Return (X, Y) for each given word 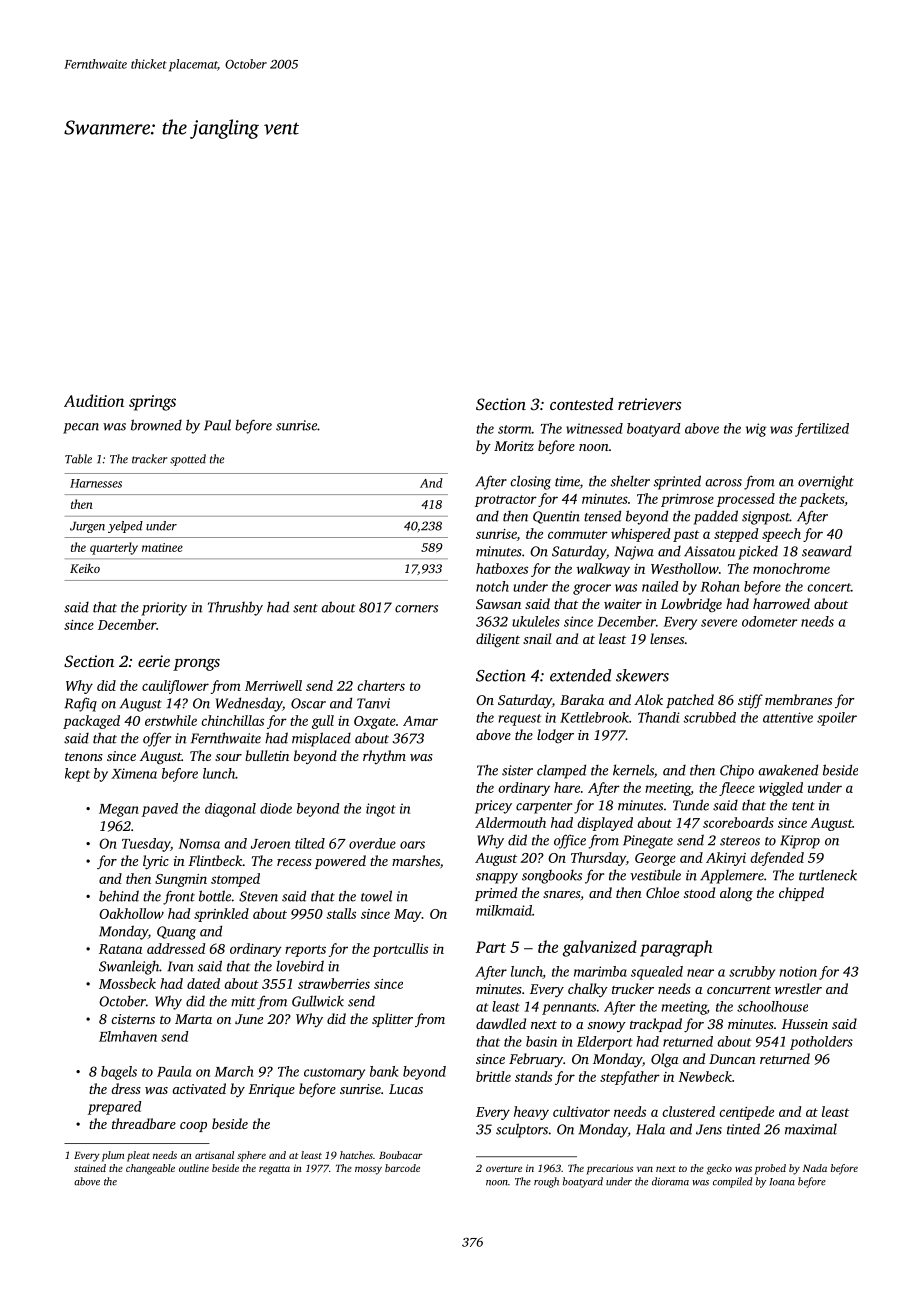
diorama (670, 1181)
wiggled (781, 789)
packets (822, 500)
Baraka (582, 699)
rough (546, 1182)
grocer (592, 589)
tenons (84, 756)
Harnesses (96, 483)
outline (194, 1168)
